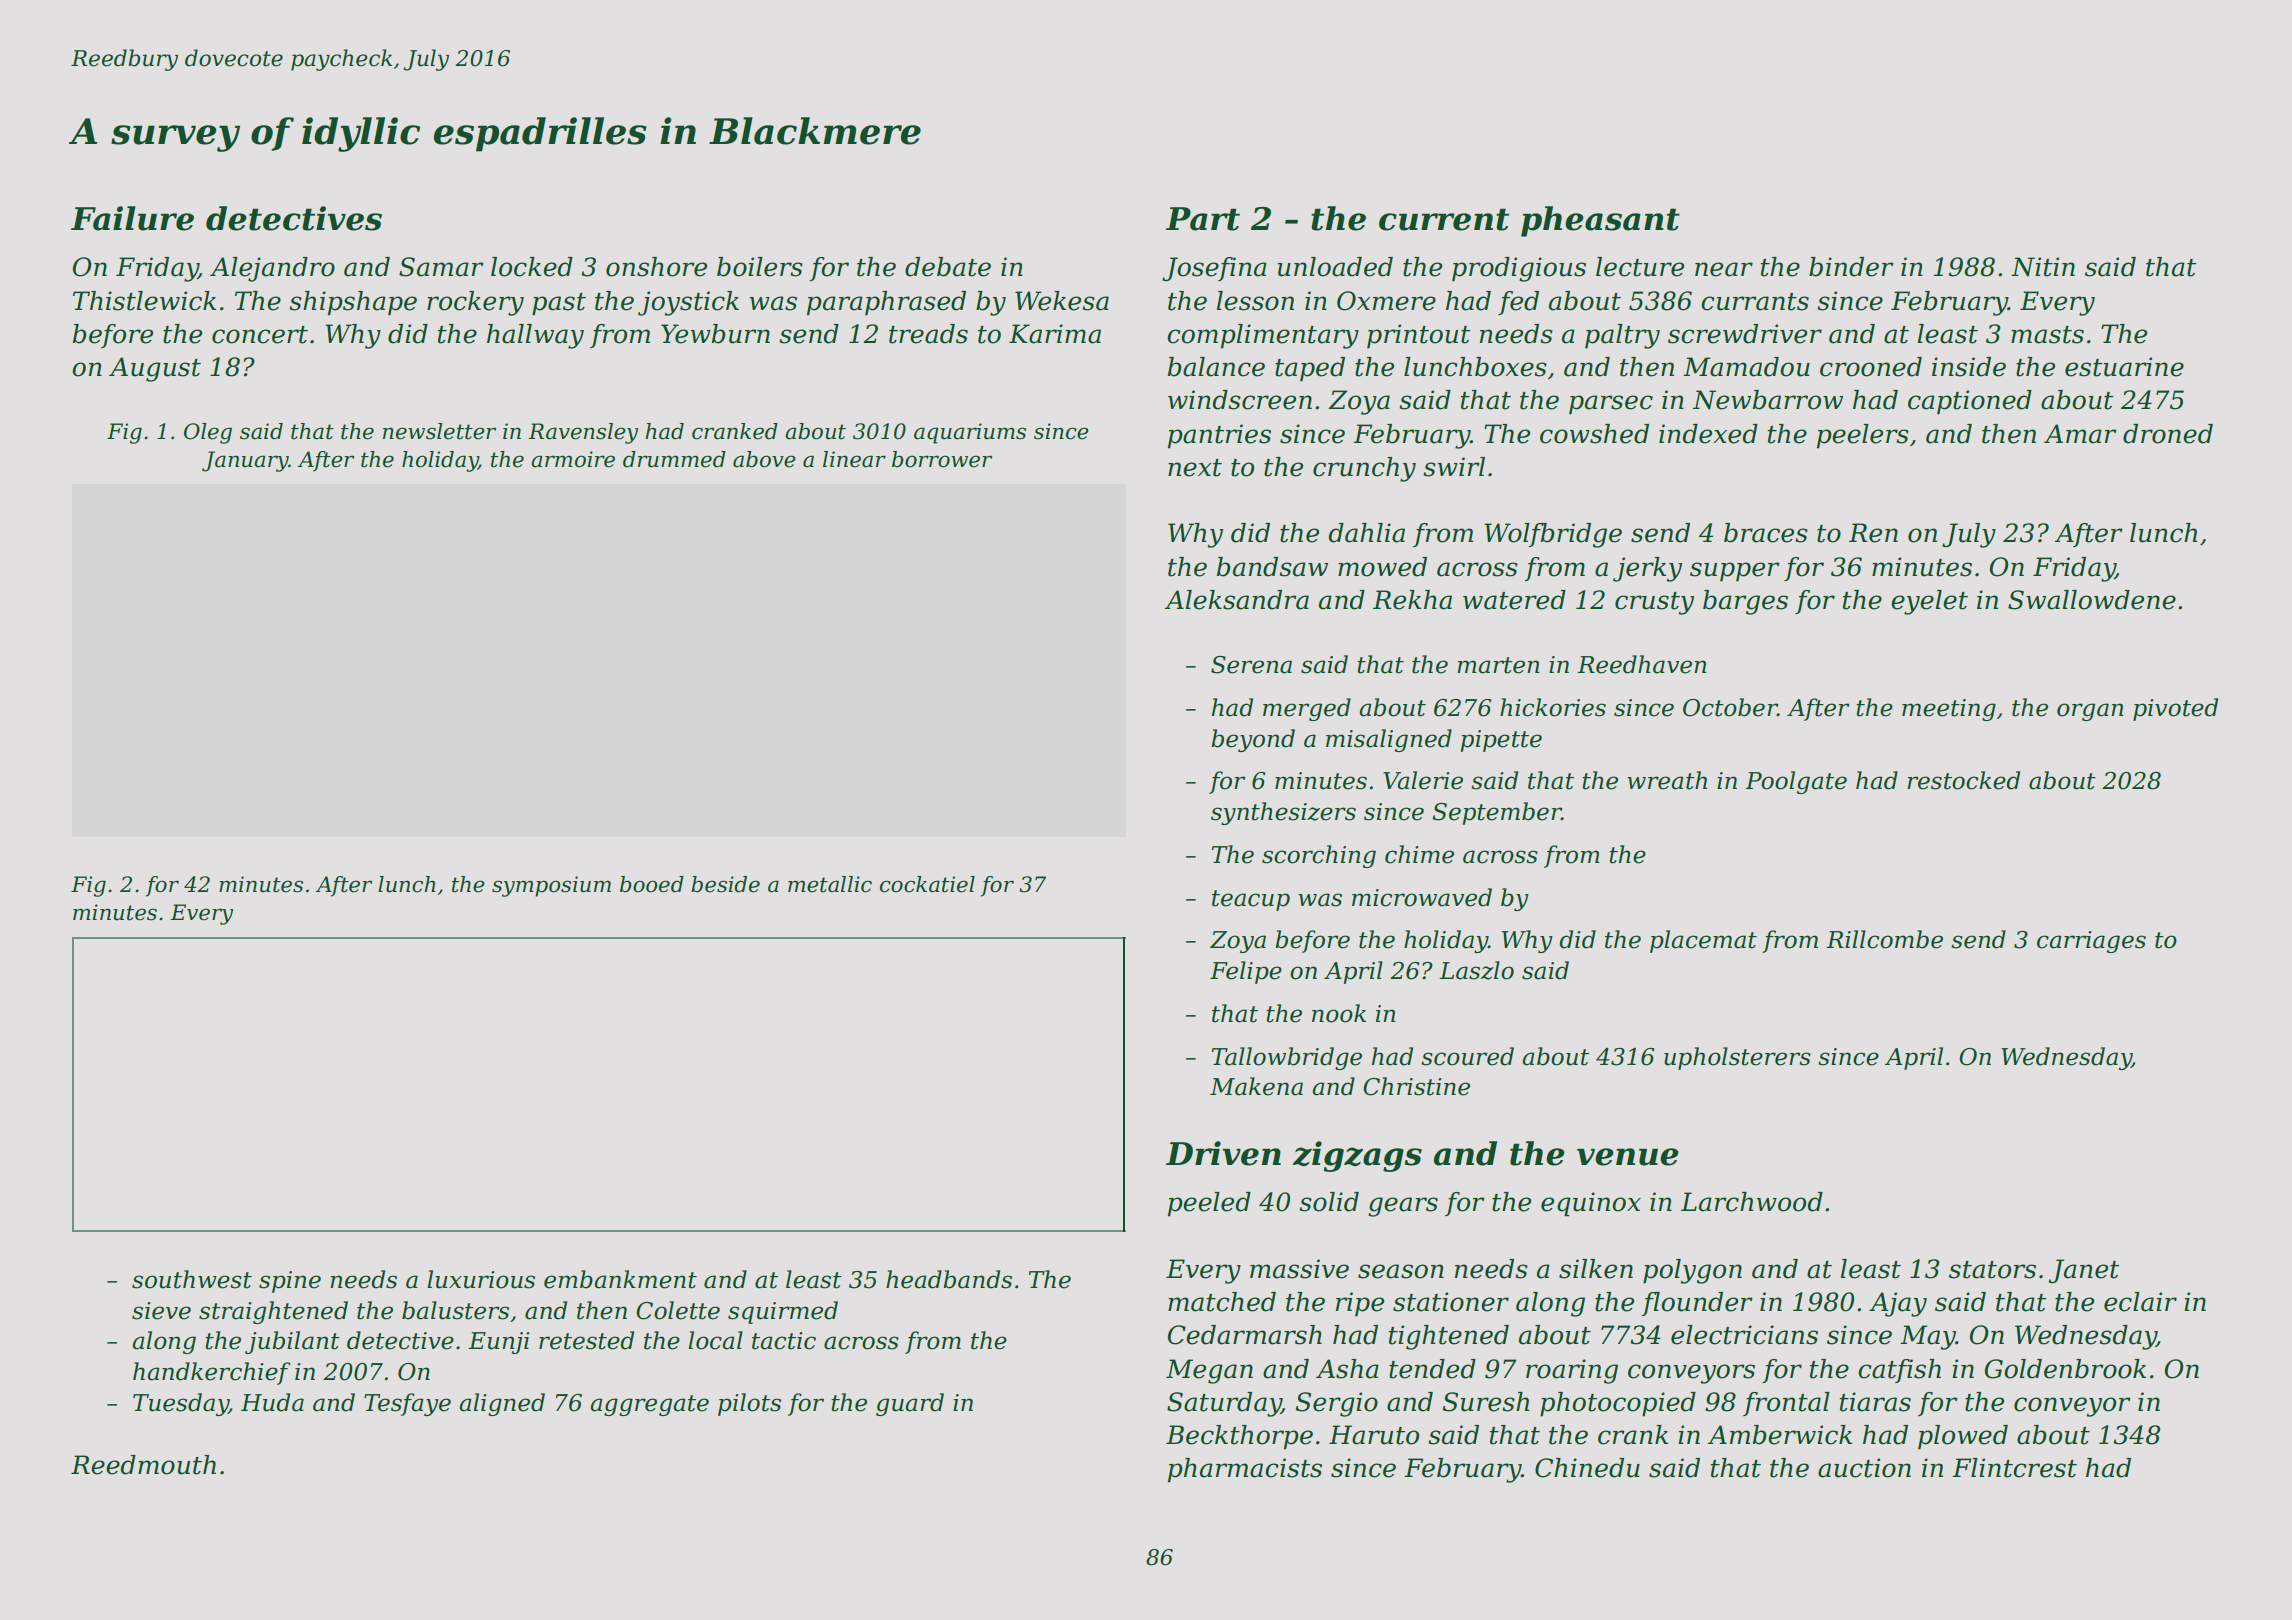 This page has height=1620, width=2292. What do you see at coordinates (886, 303) in the page?
I see `paraphrased` at bounding box center [886, 303].
